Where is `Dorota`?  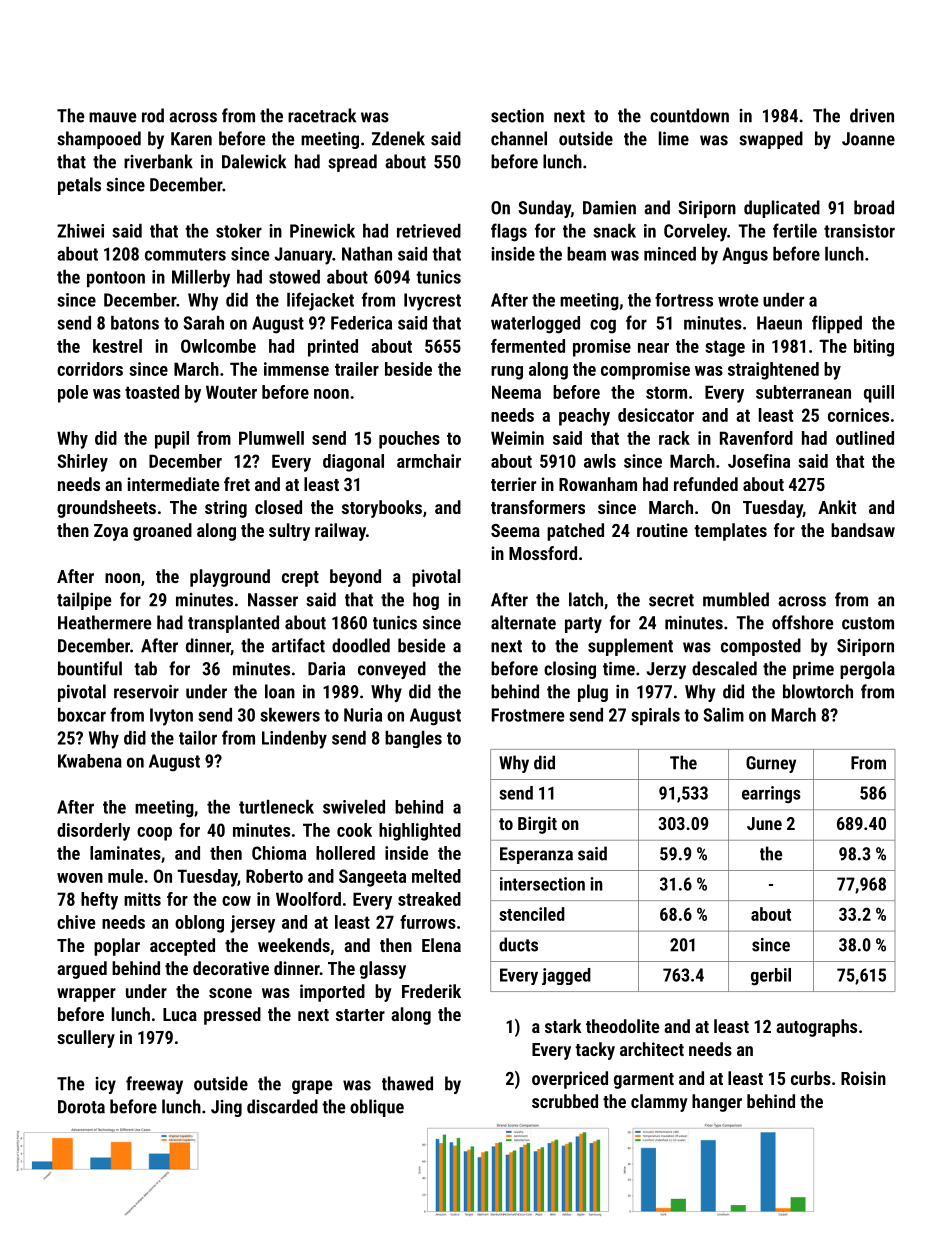 Dorota is located at coordinates (81, 1107).
